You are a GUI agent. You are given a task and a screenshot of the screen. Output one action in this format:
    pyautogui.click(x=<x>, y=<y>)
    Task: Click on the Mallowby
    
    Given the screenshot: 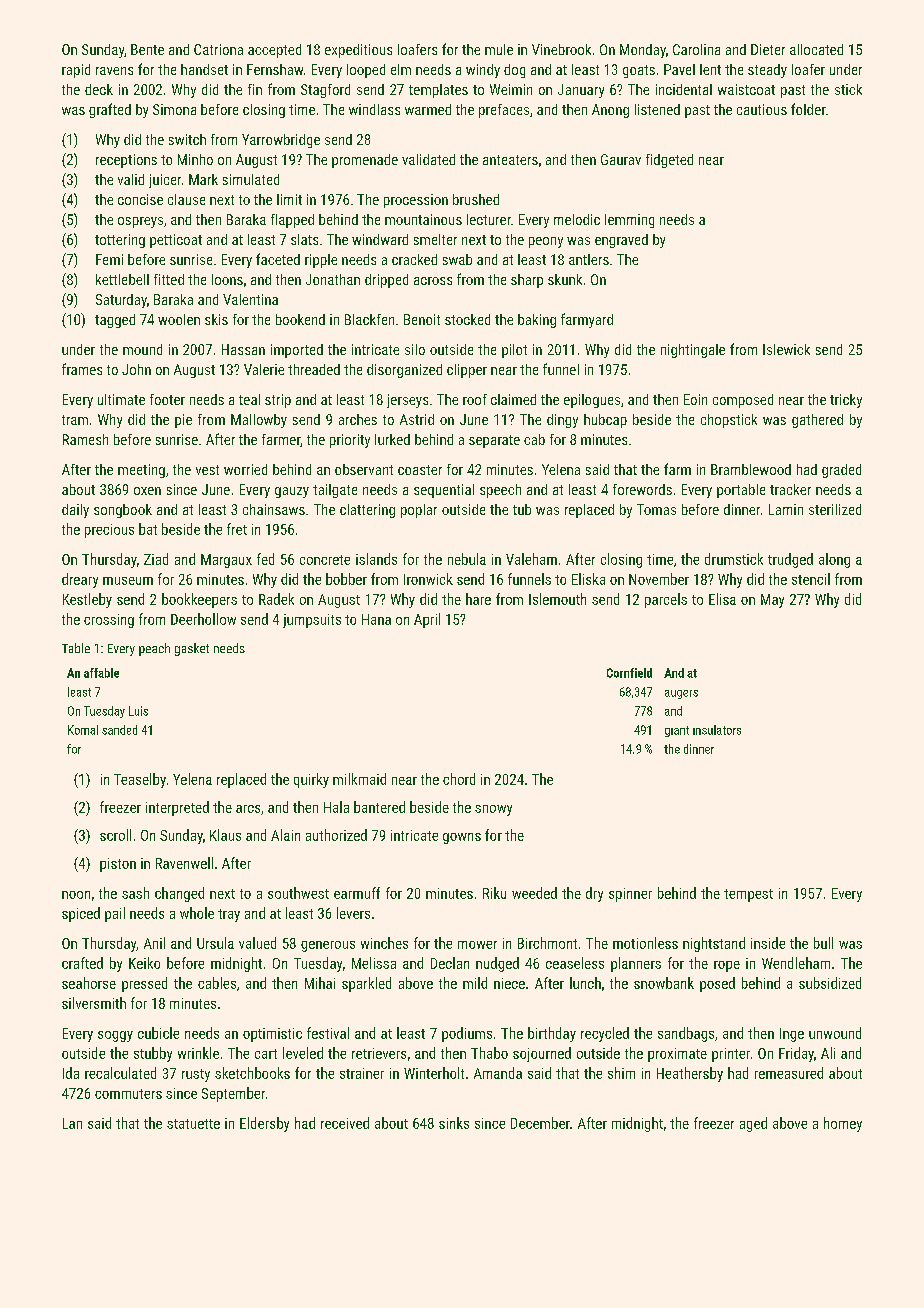 What is the action you would take?
    pyautogui.click(x=259, y=421)
